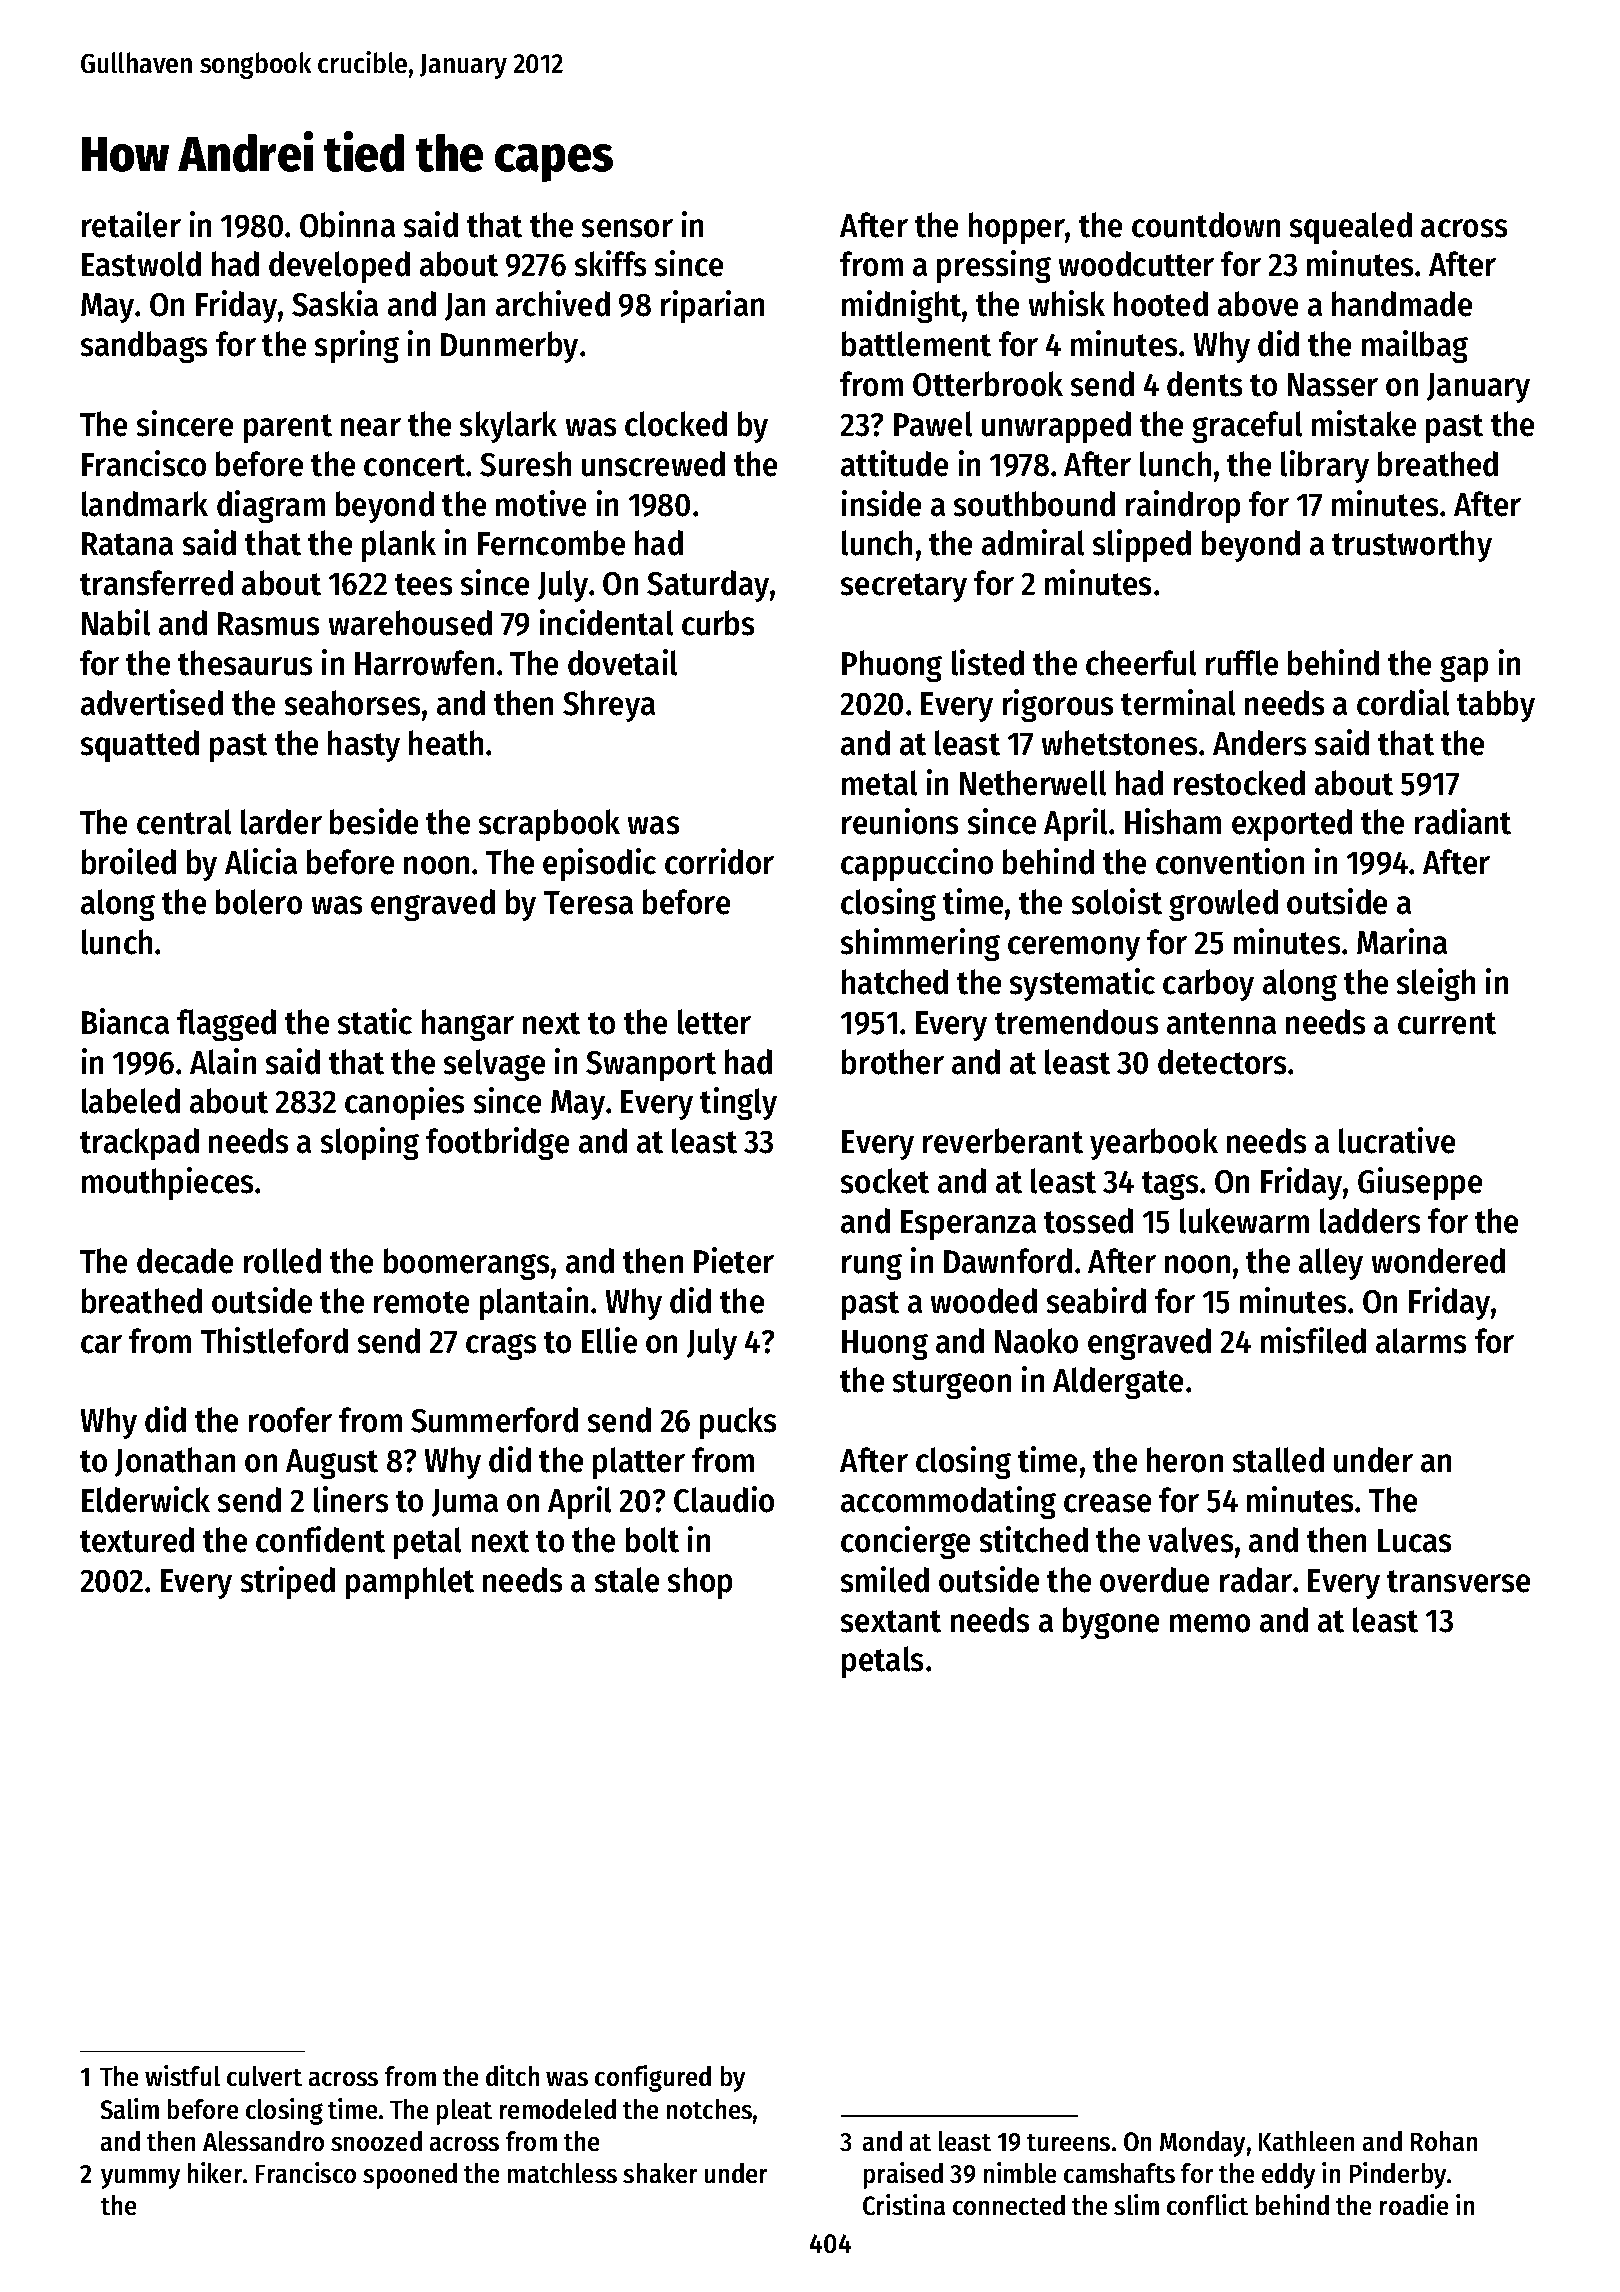 Image resolution: width=1620 pixels, height=2292 pixels. Describe the element at coordinates (140, 2179) in the document. I see `yummy` at that location.
